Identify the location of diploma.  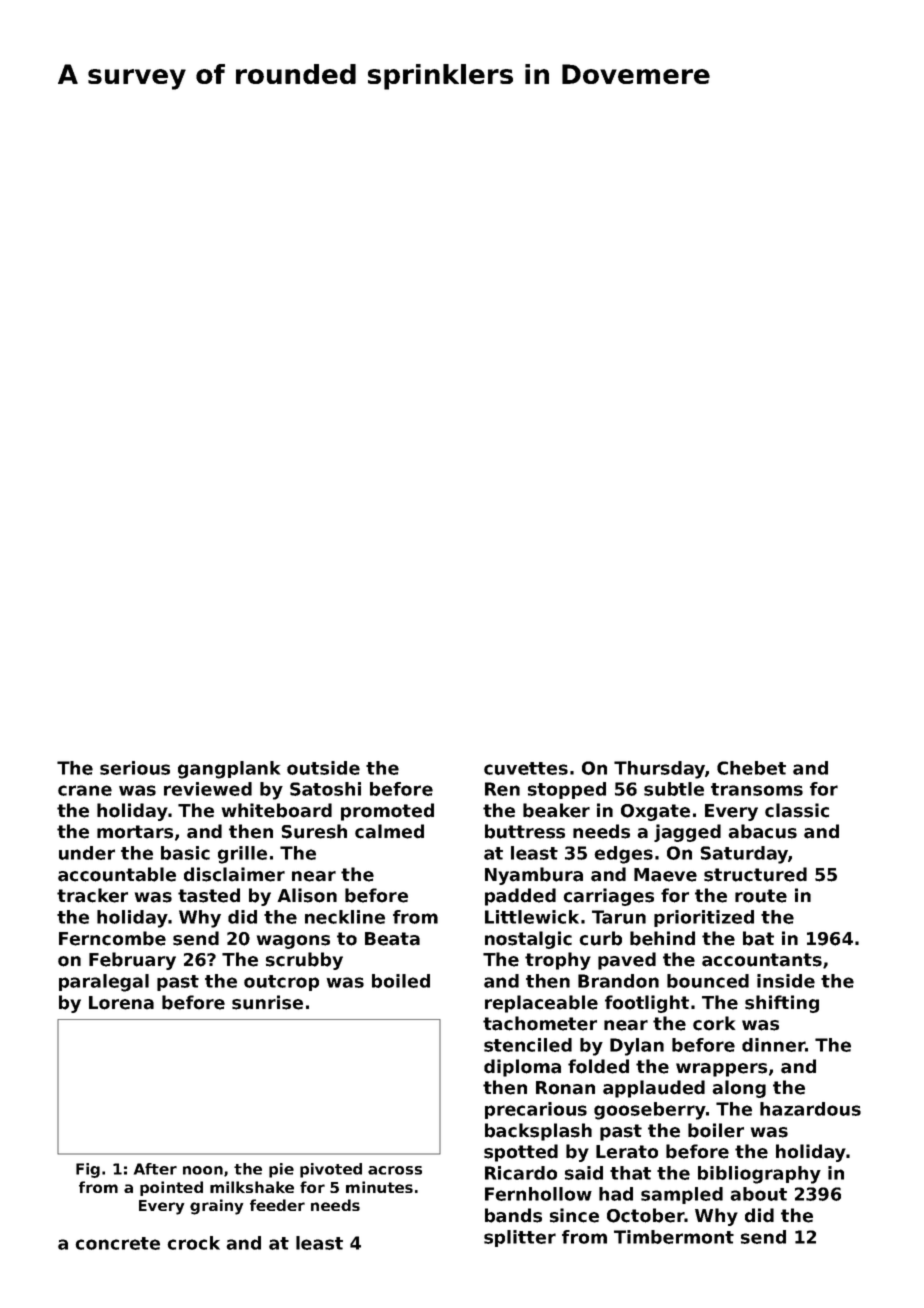
(522, 1068).
